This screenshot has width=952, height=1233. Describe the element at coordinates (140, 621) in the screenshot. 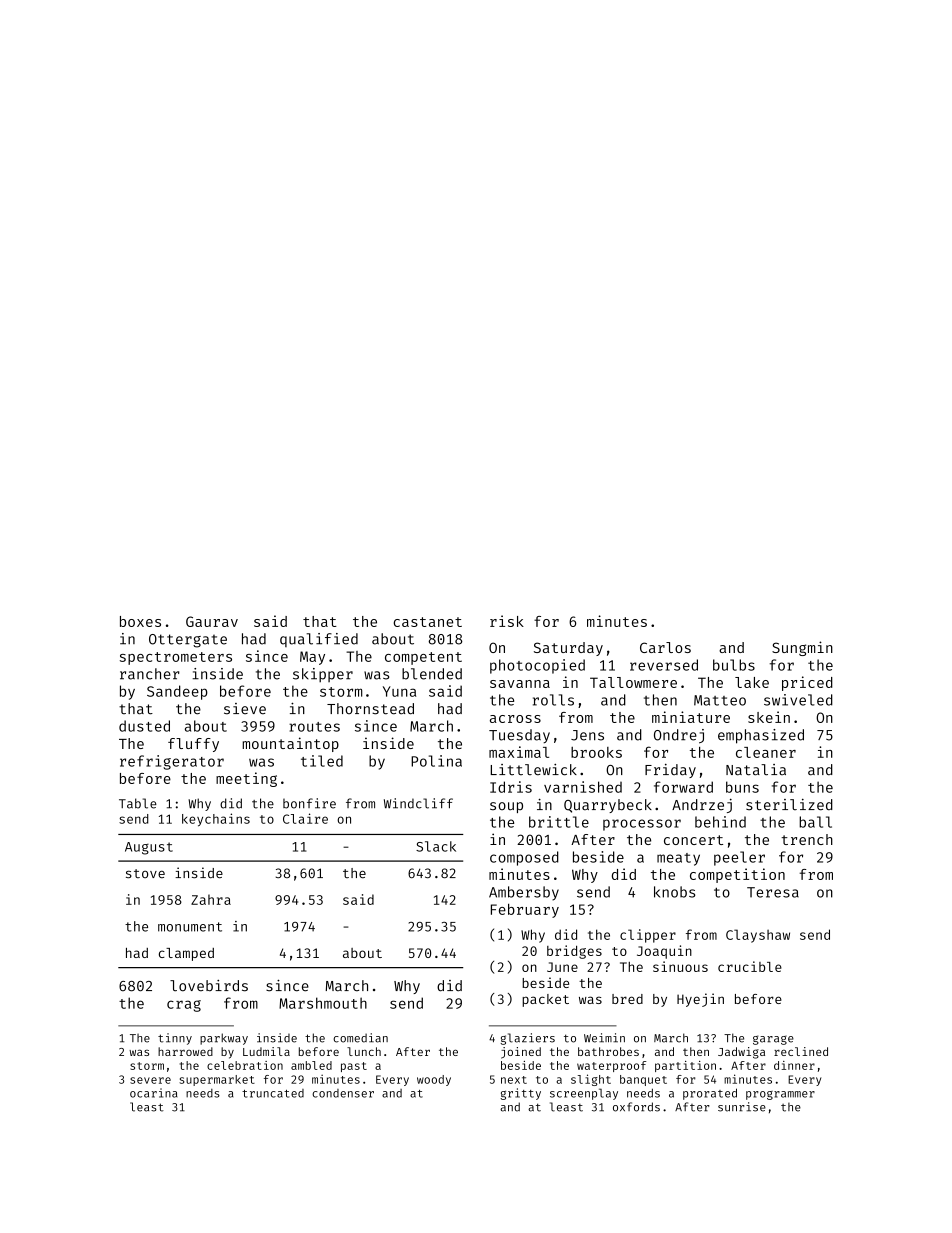

I see `boxes` at that location.
